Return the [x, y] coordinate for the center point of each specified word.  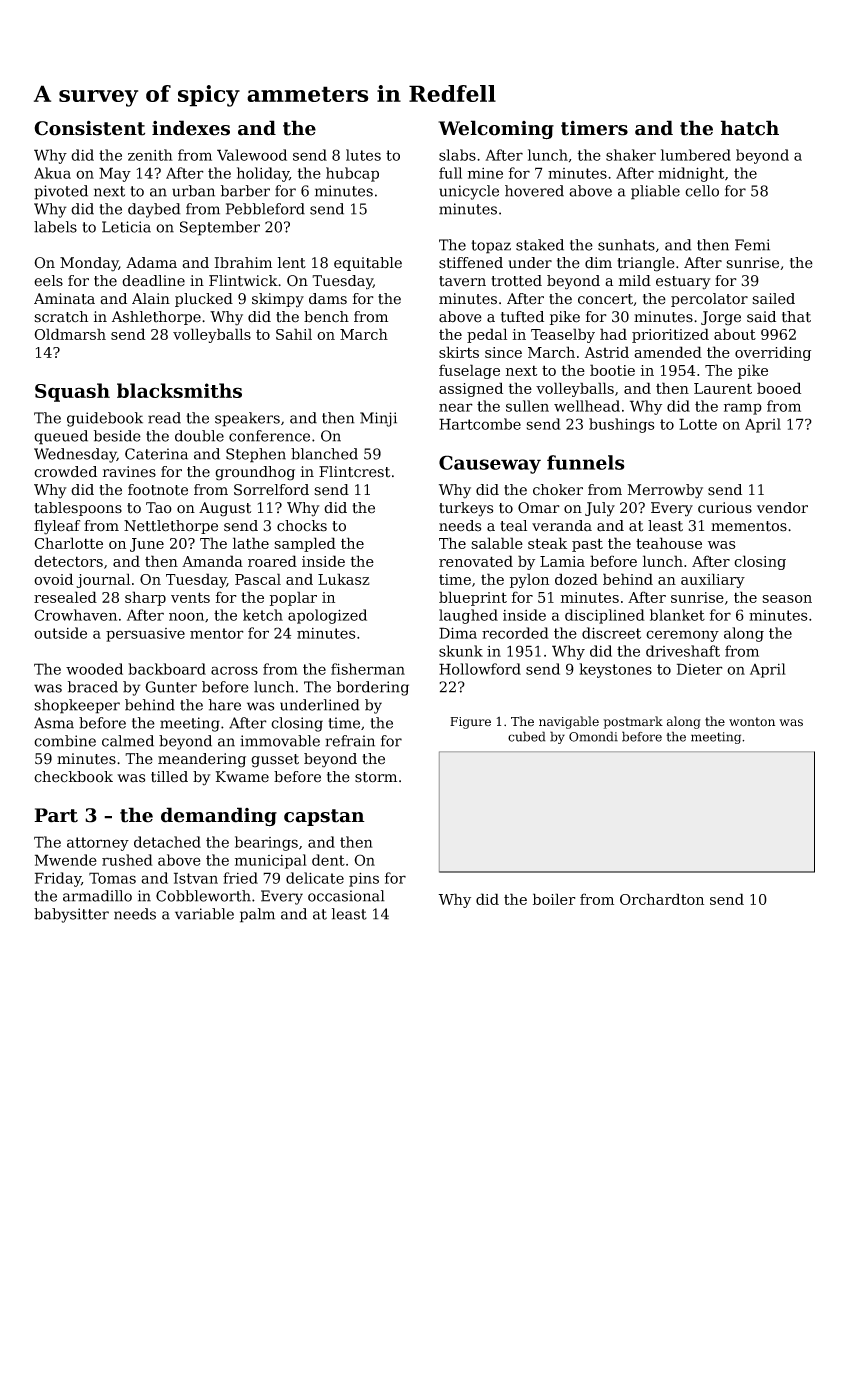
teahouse [669, 543]
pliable [655, 192]
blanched [324, 454]
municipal [271, 861]
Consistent [89, 128]
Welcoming [496, 130]
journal [103, 580]
